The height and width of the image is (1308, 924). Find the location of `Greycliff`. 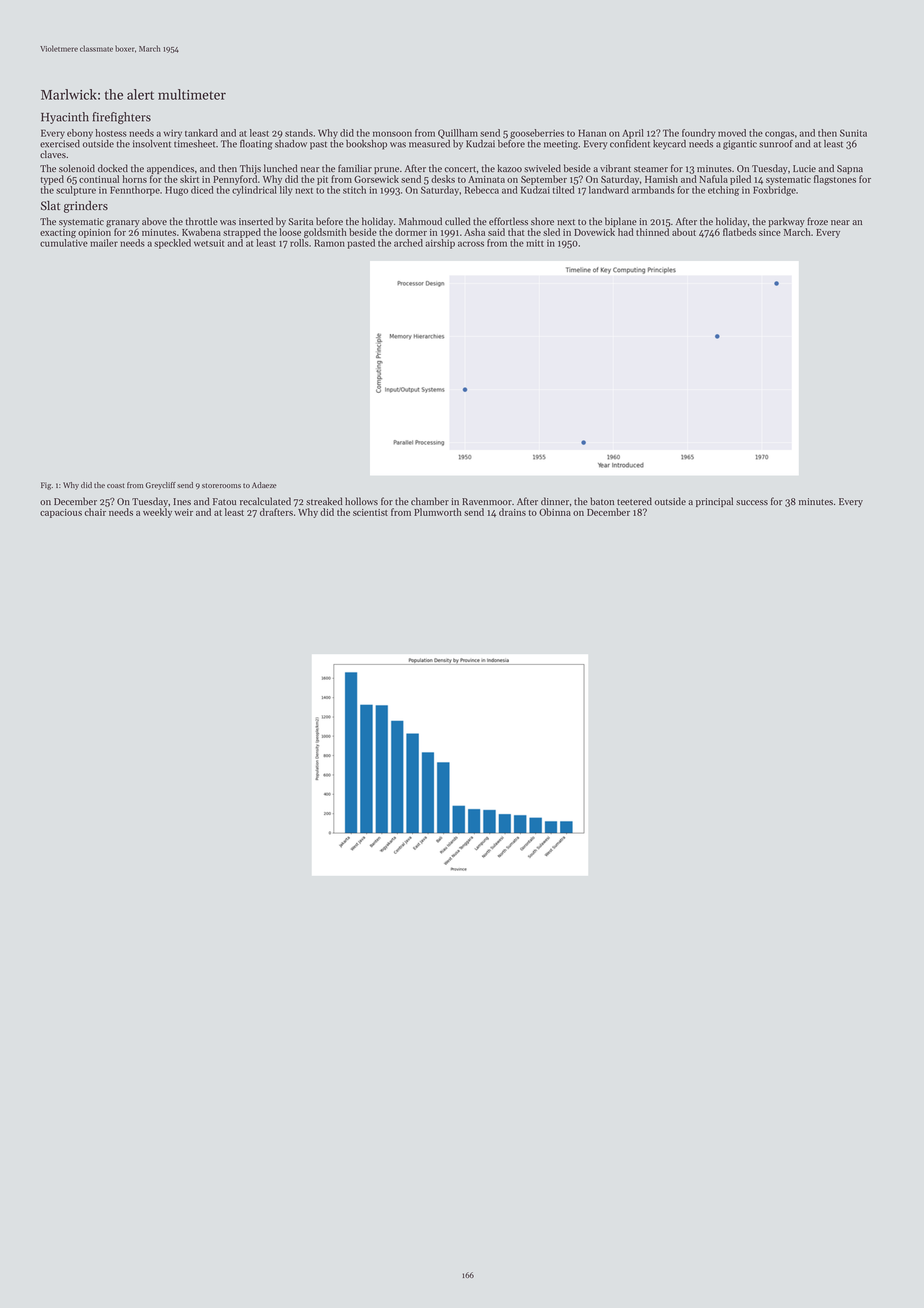

Greycliff is located at coordinates (160, 486).
